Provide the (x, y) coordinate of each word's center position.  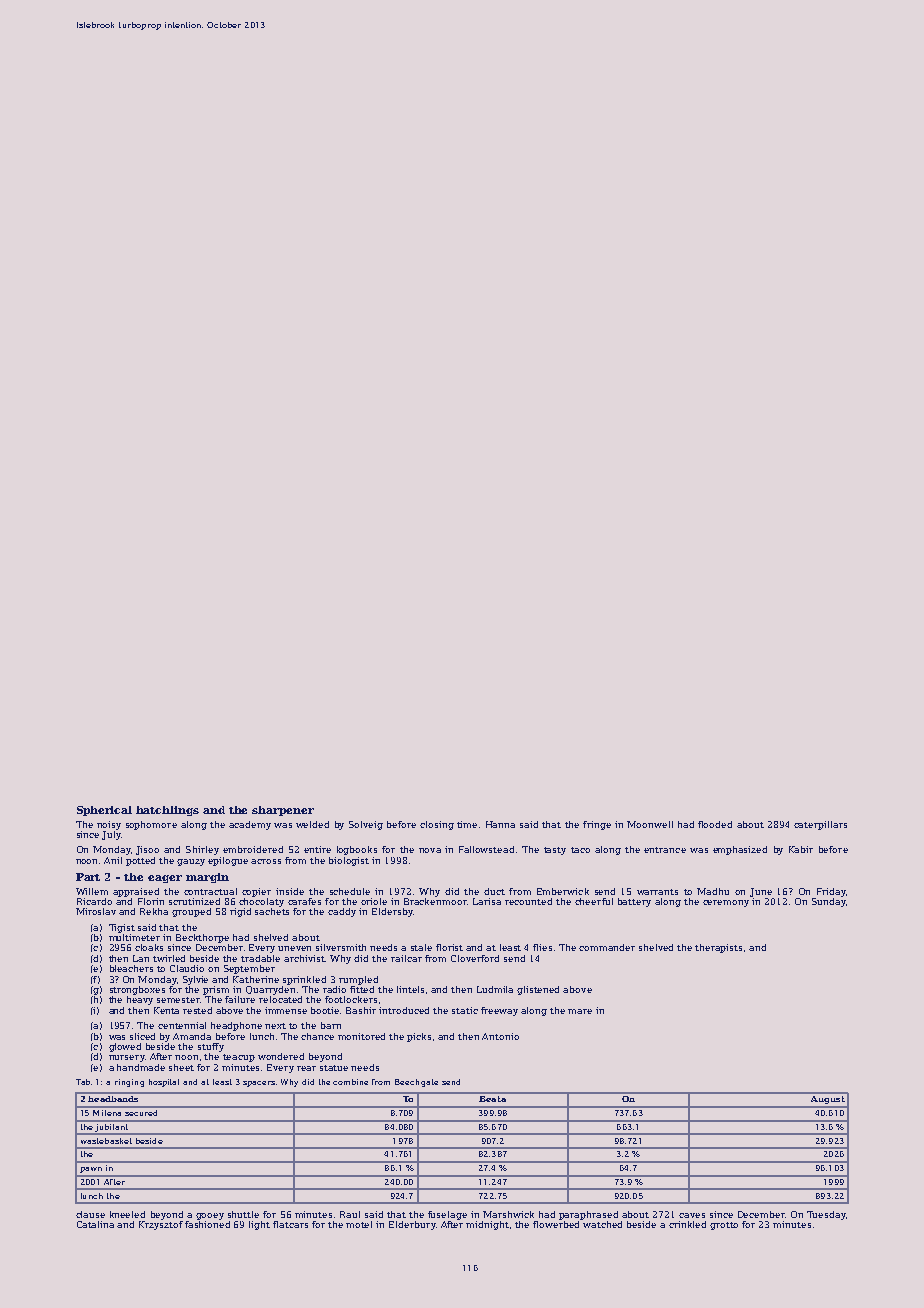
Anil (113, 860)
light (259, 1225)
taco (580, 850)
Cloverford (475, 958)
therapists (718, 948)
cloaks (149, 947)
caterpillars (820, 825)
